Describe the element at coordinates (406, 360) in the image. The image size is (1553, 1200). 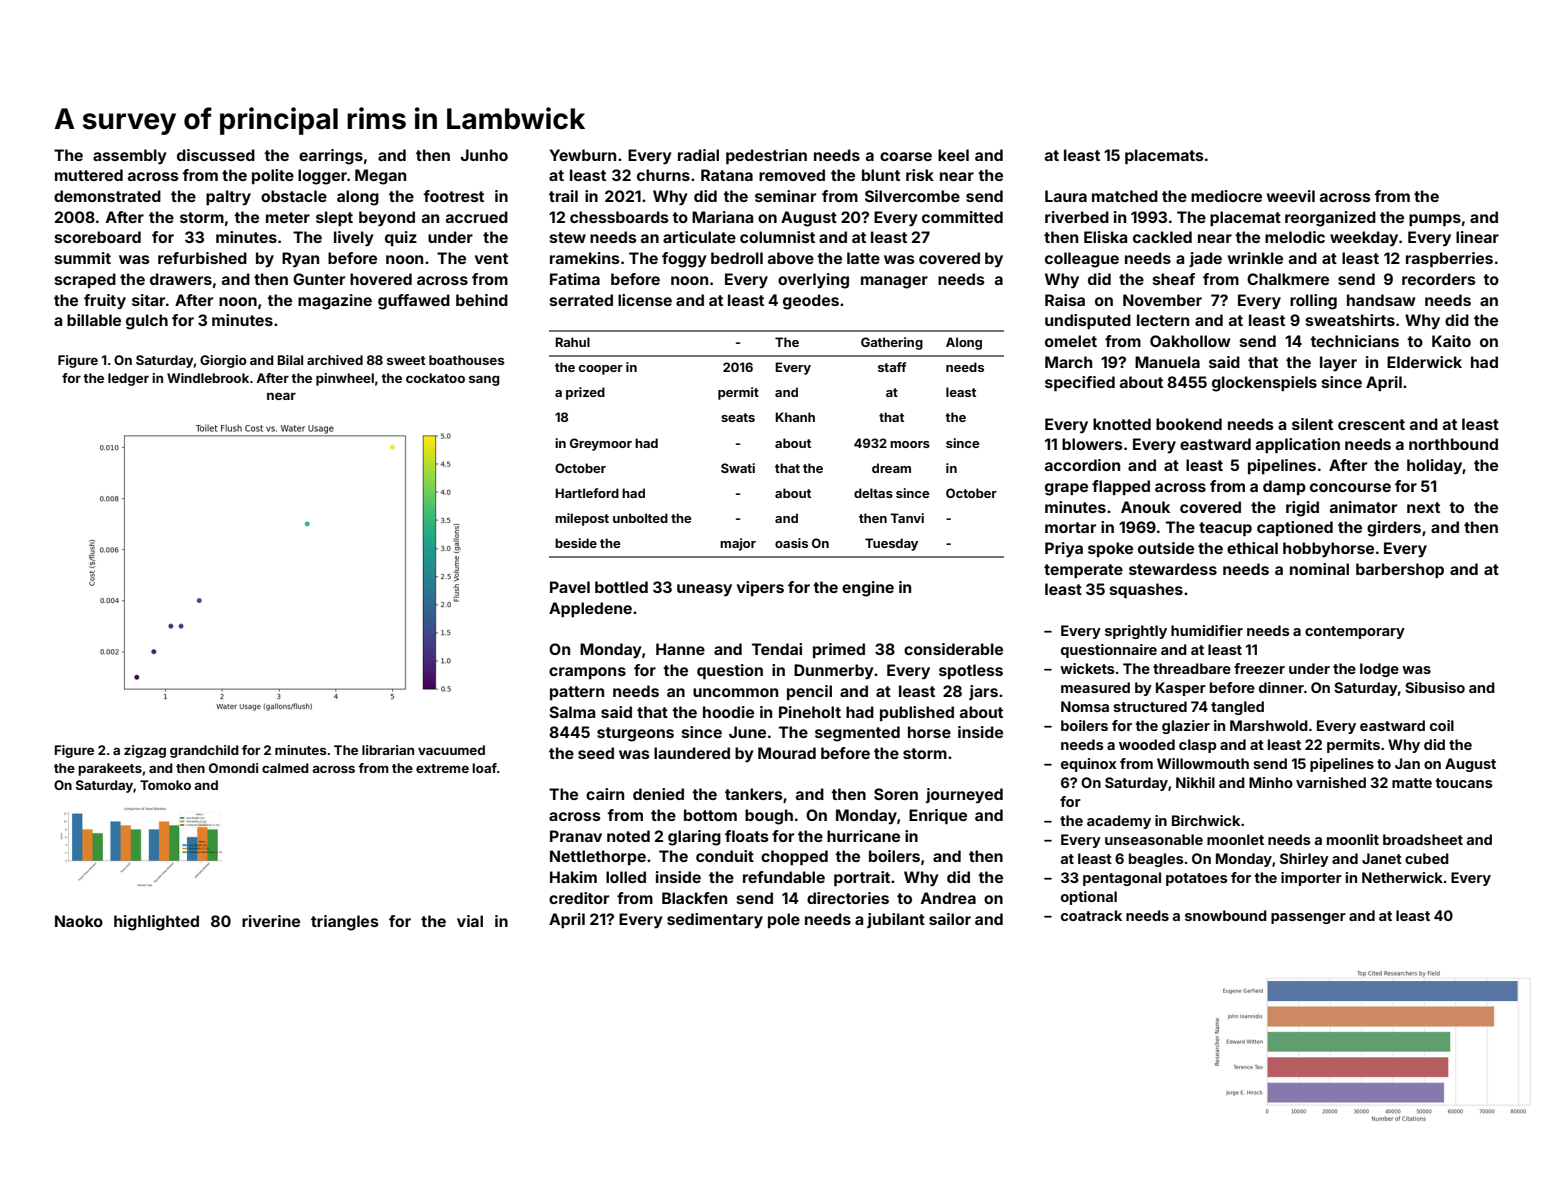
I see `sweet` at that location.
